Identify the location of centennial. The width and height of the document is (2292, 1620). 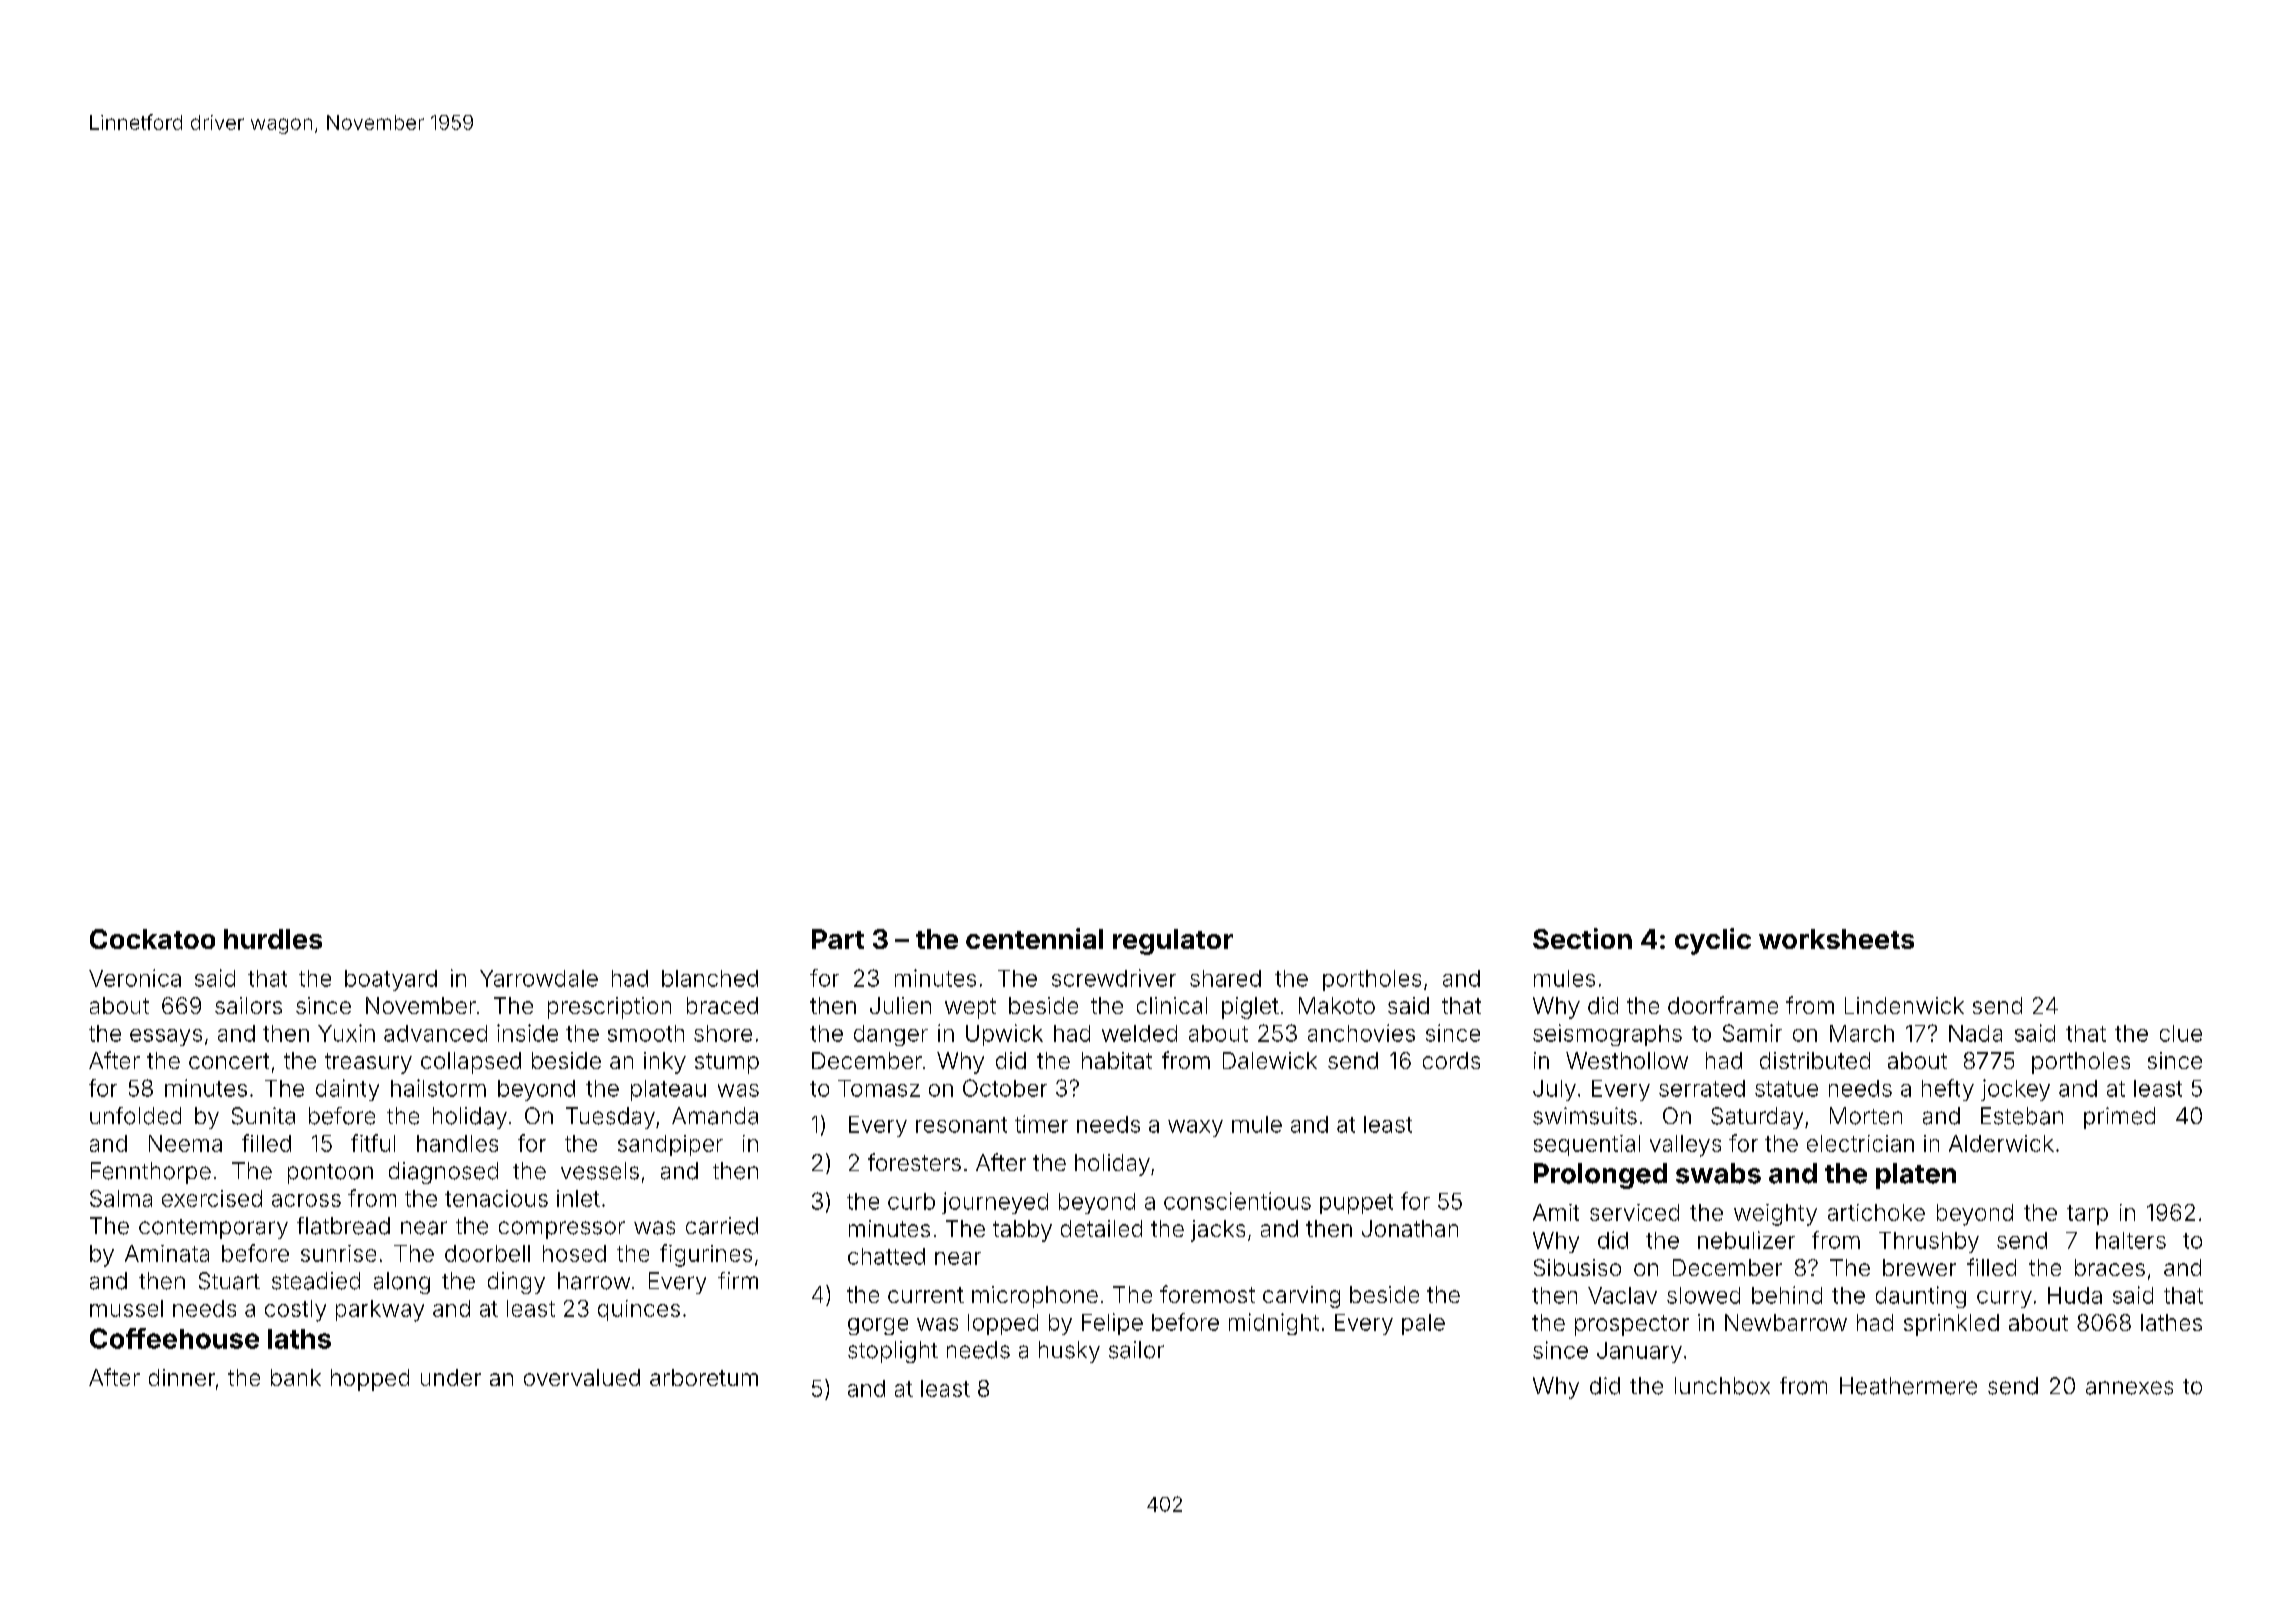
(1034, 938).
